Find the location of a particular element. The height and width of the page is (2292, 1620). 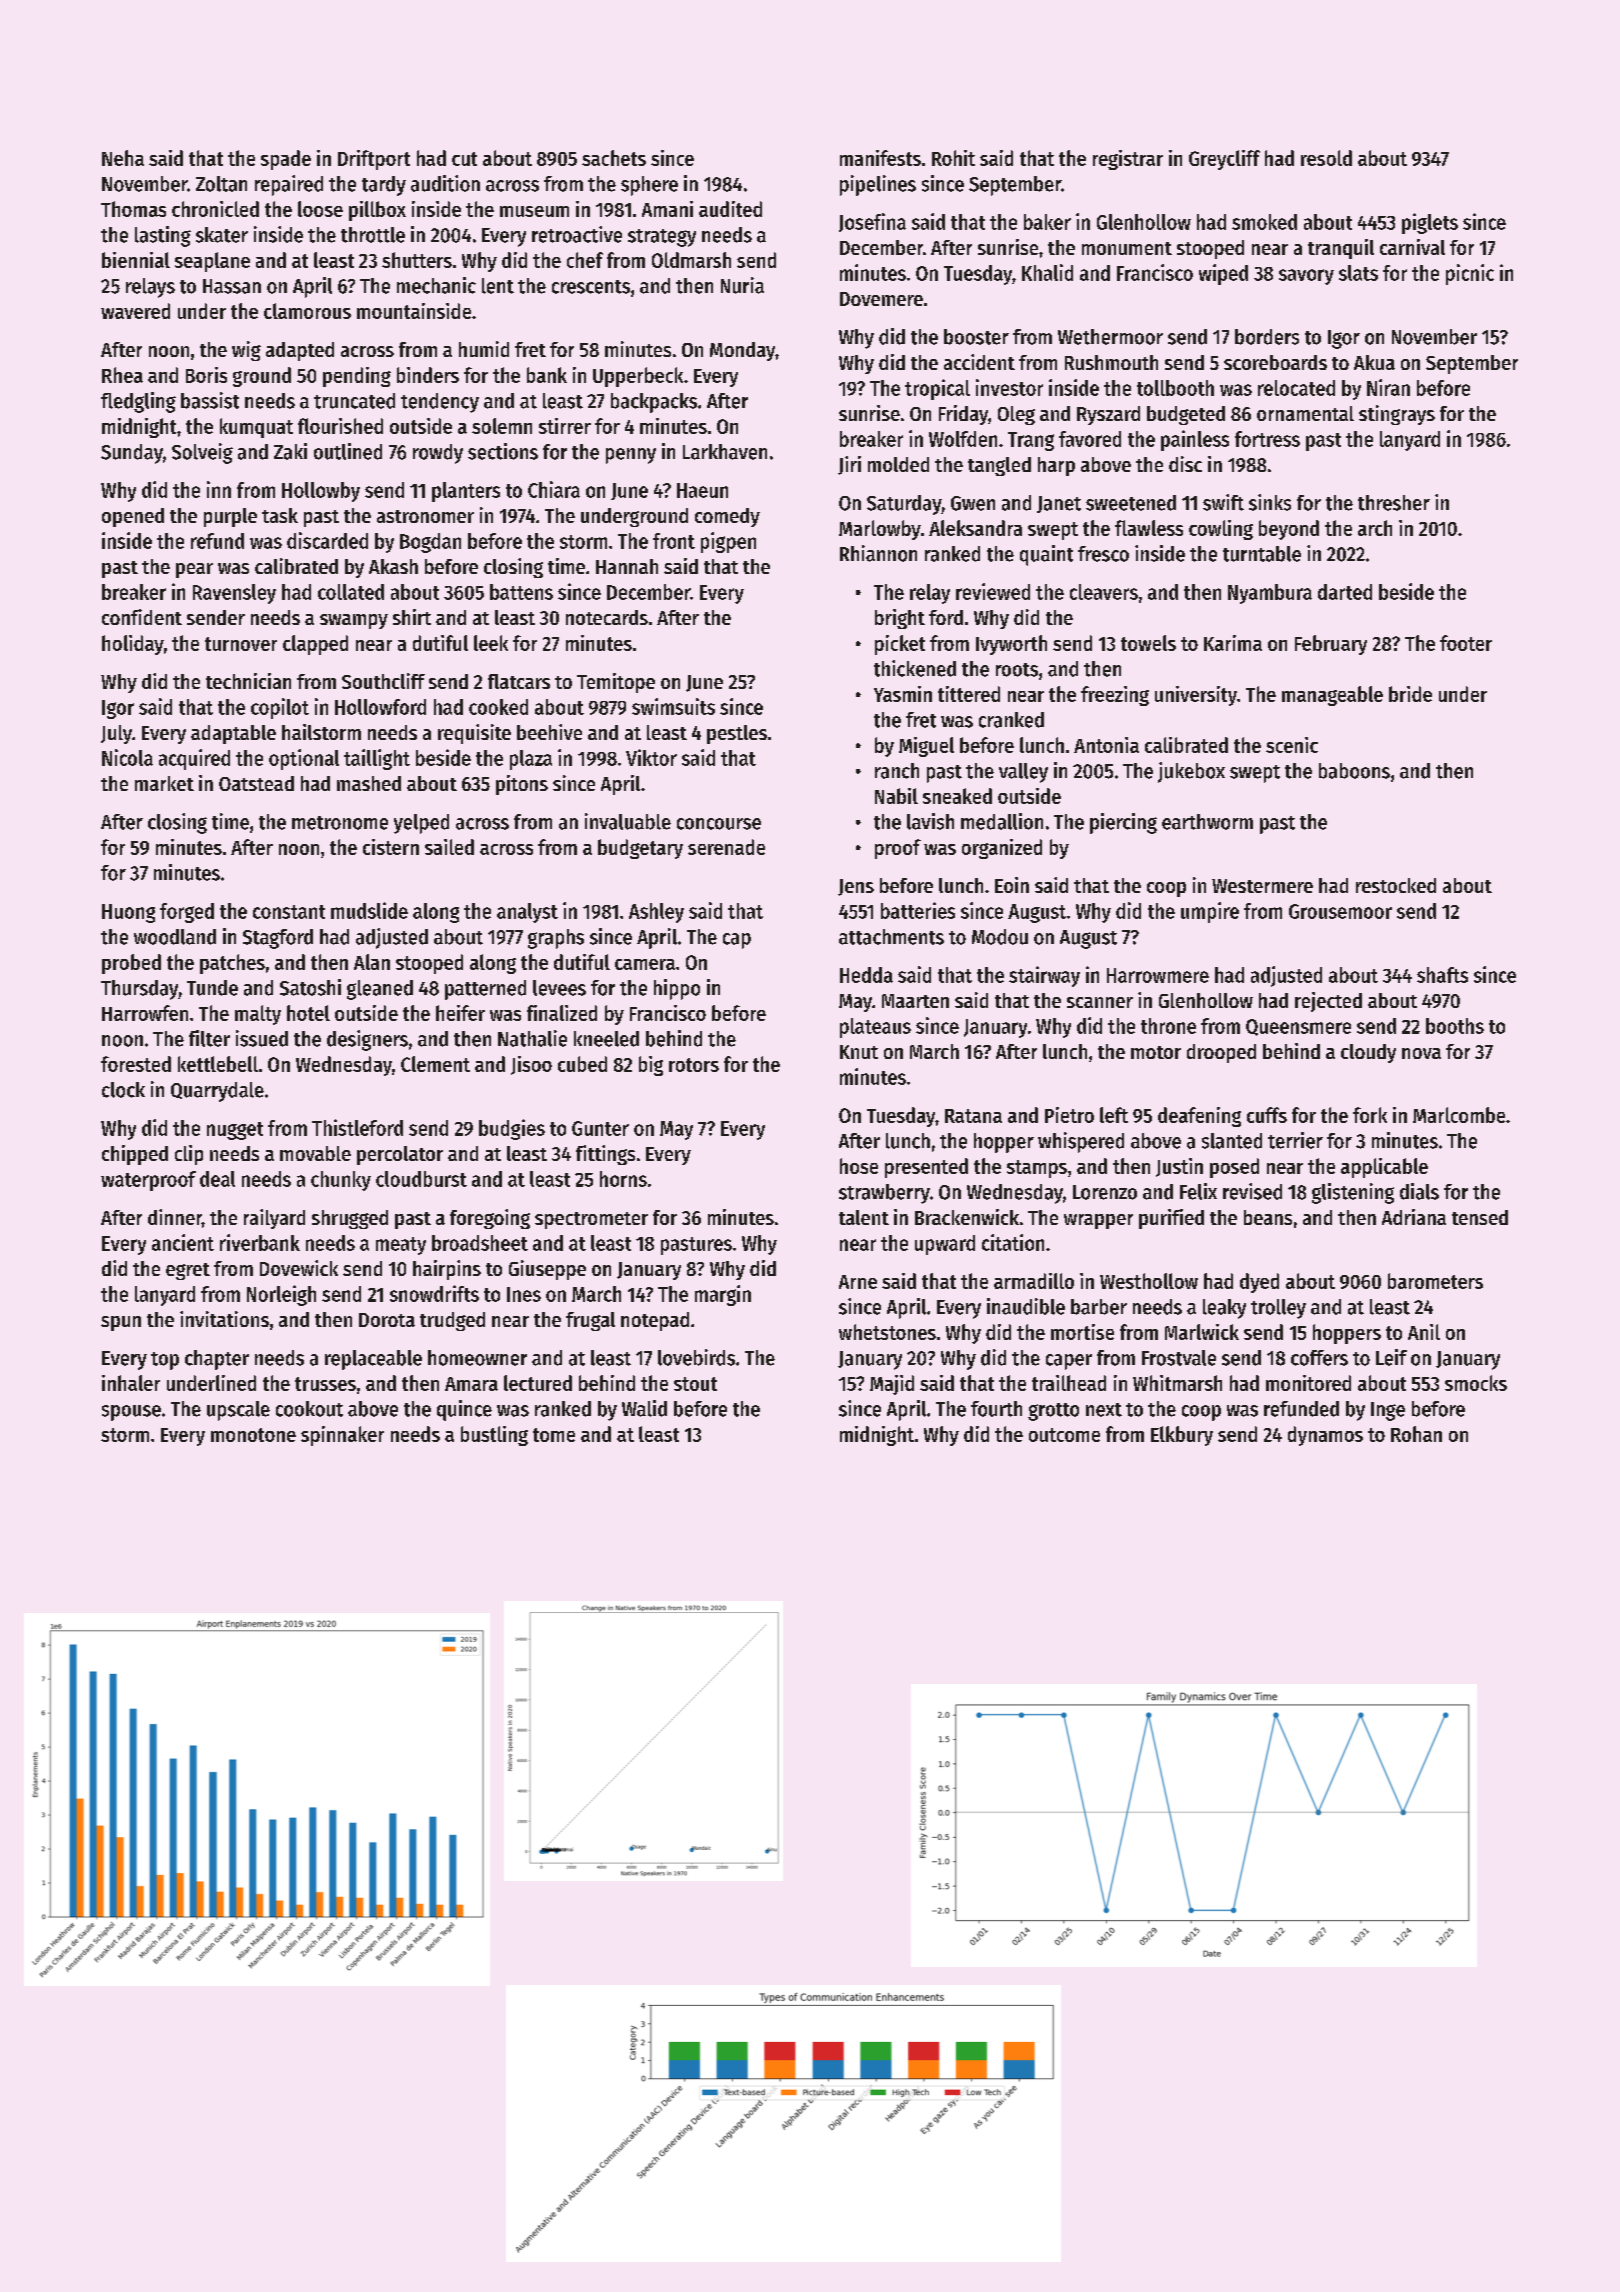

booster is located at coordinates (976, 337).
